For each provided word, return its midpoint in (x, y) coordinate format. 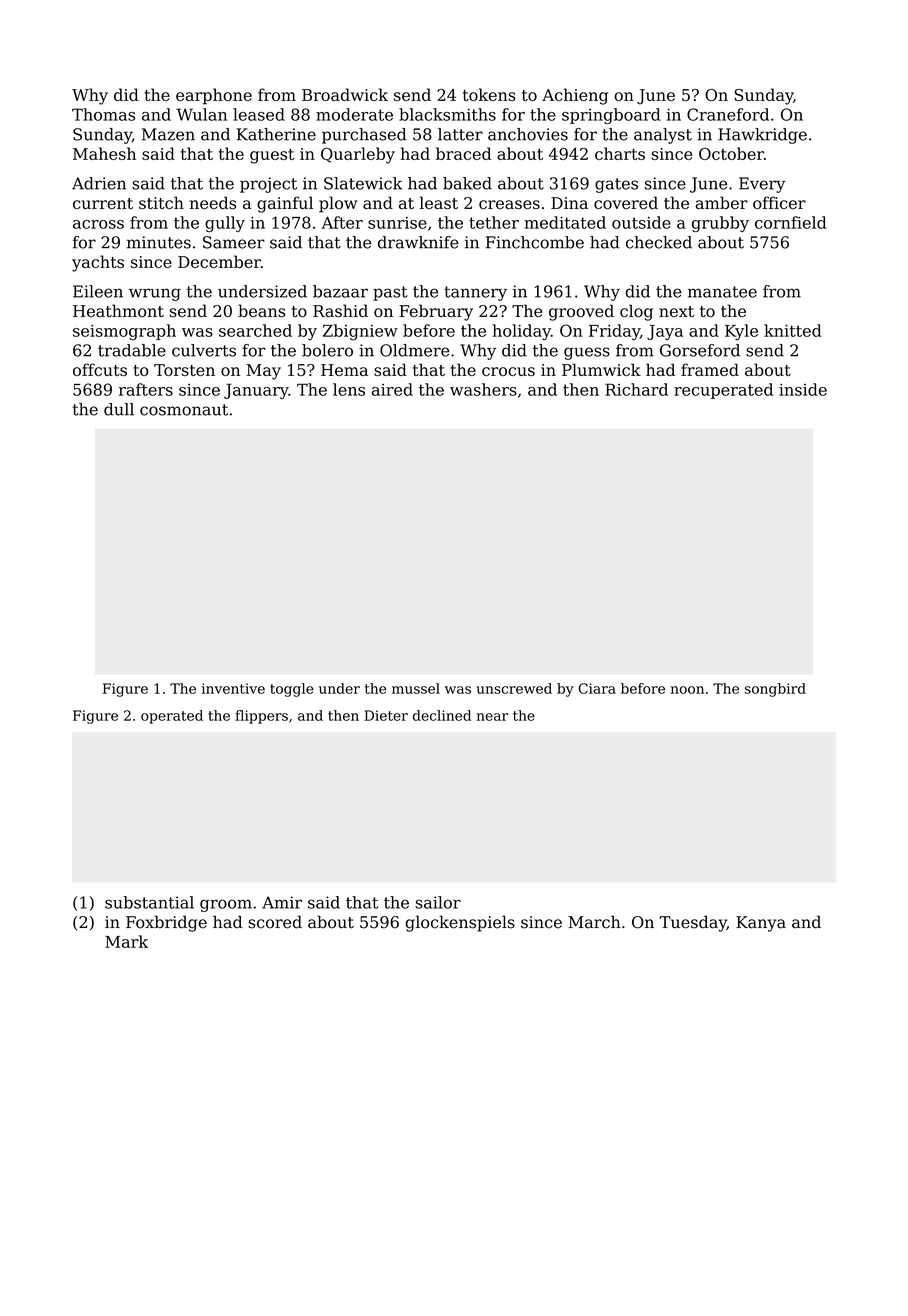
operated (172, 717)
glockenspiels (460, 923)
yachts (98, 263)
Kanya (761, 924)
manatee (722, 292)
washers (483, 389)
